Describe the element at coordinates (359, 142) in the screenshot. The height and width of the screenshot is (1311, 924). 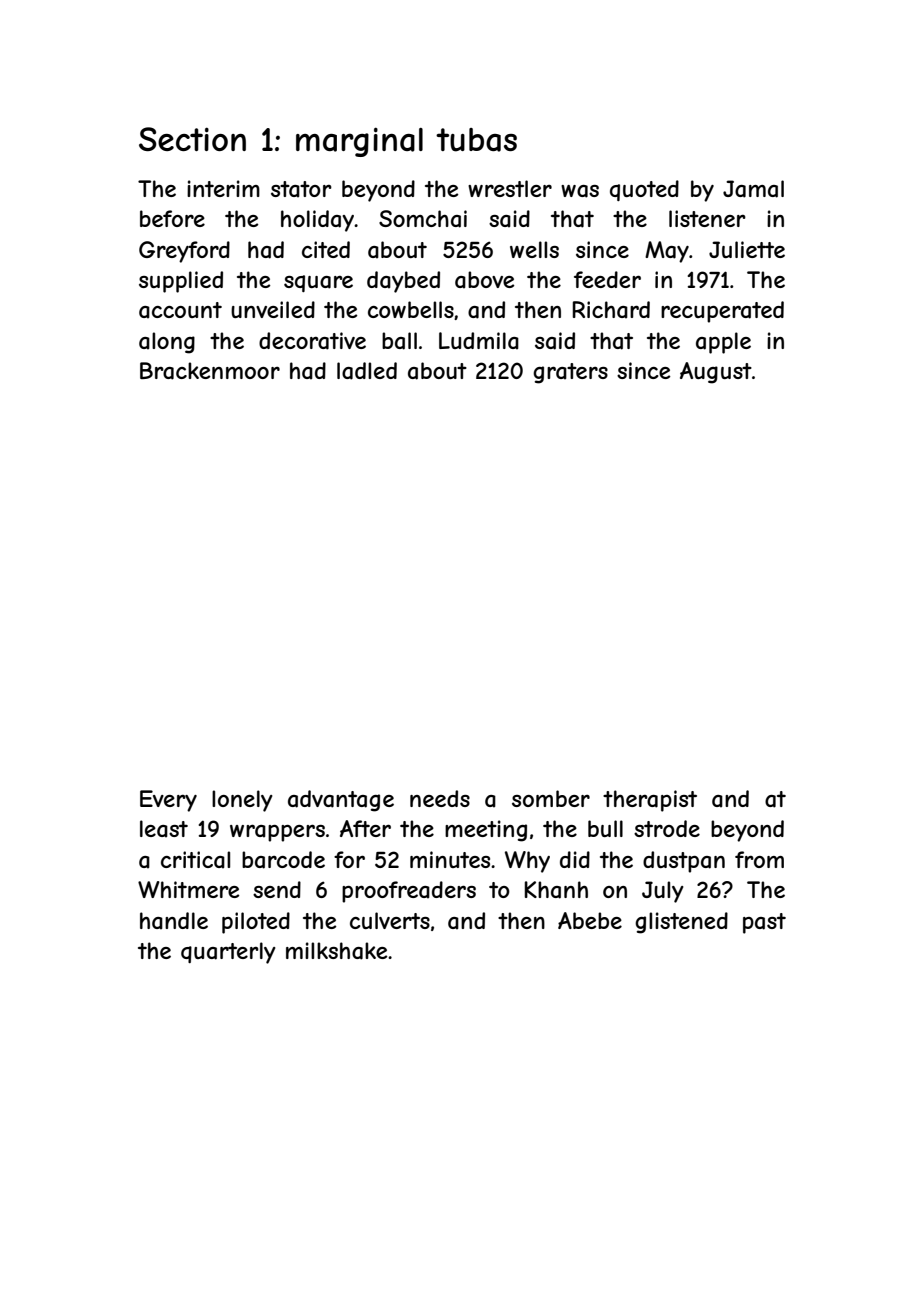
I see `marginal` at that location.
